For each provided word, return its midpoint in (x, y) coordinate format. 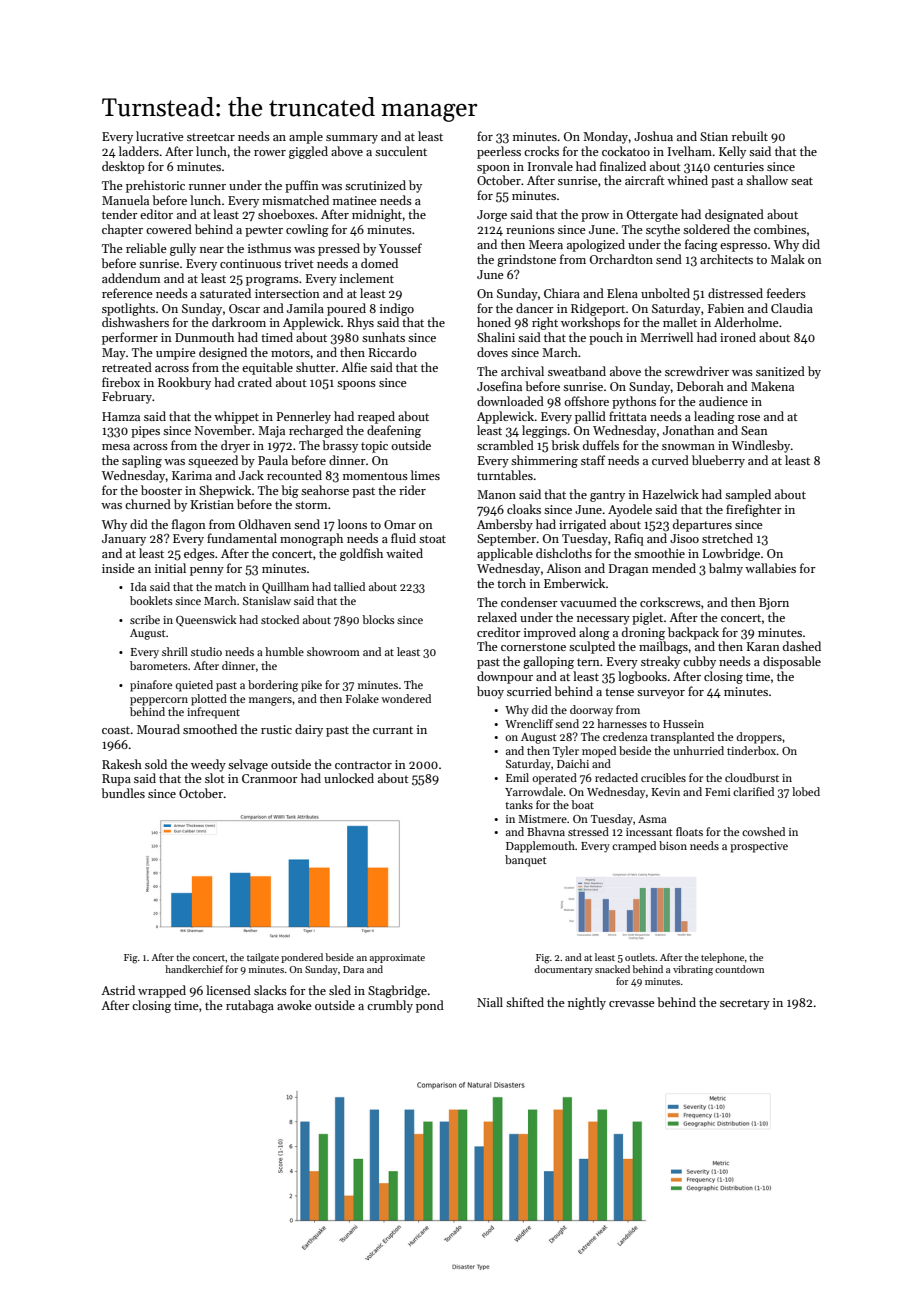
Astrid (118, 990)
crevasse (632, 1004)
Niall (490, 1002)
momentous (375, 476)
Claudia (792, 308)
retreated (127, 367)
